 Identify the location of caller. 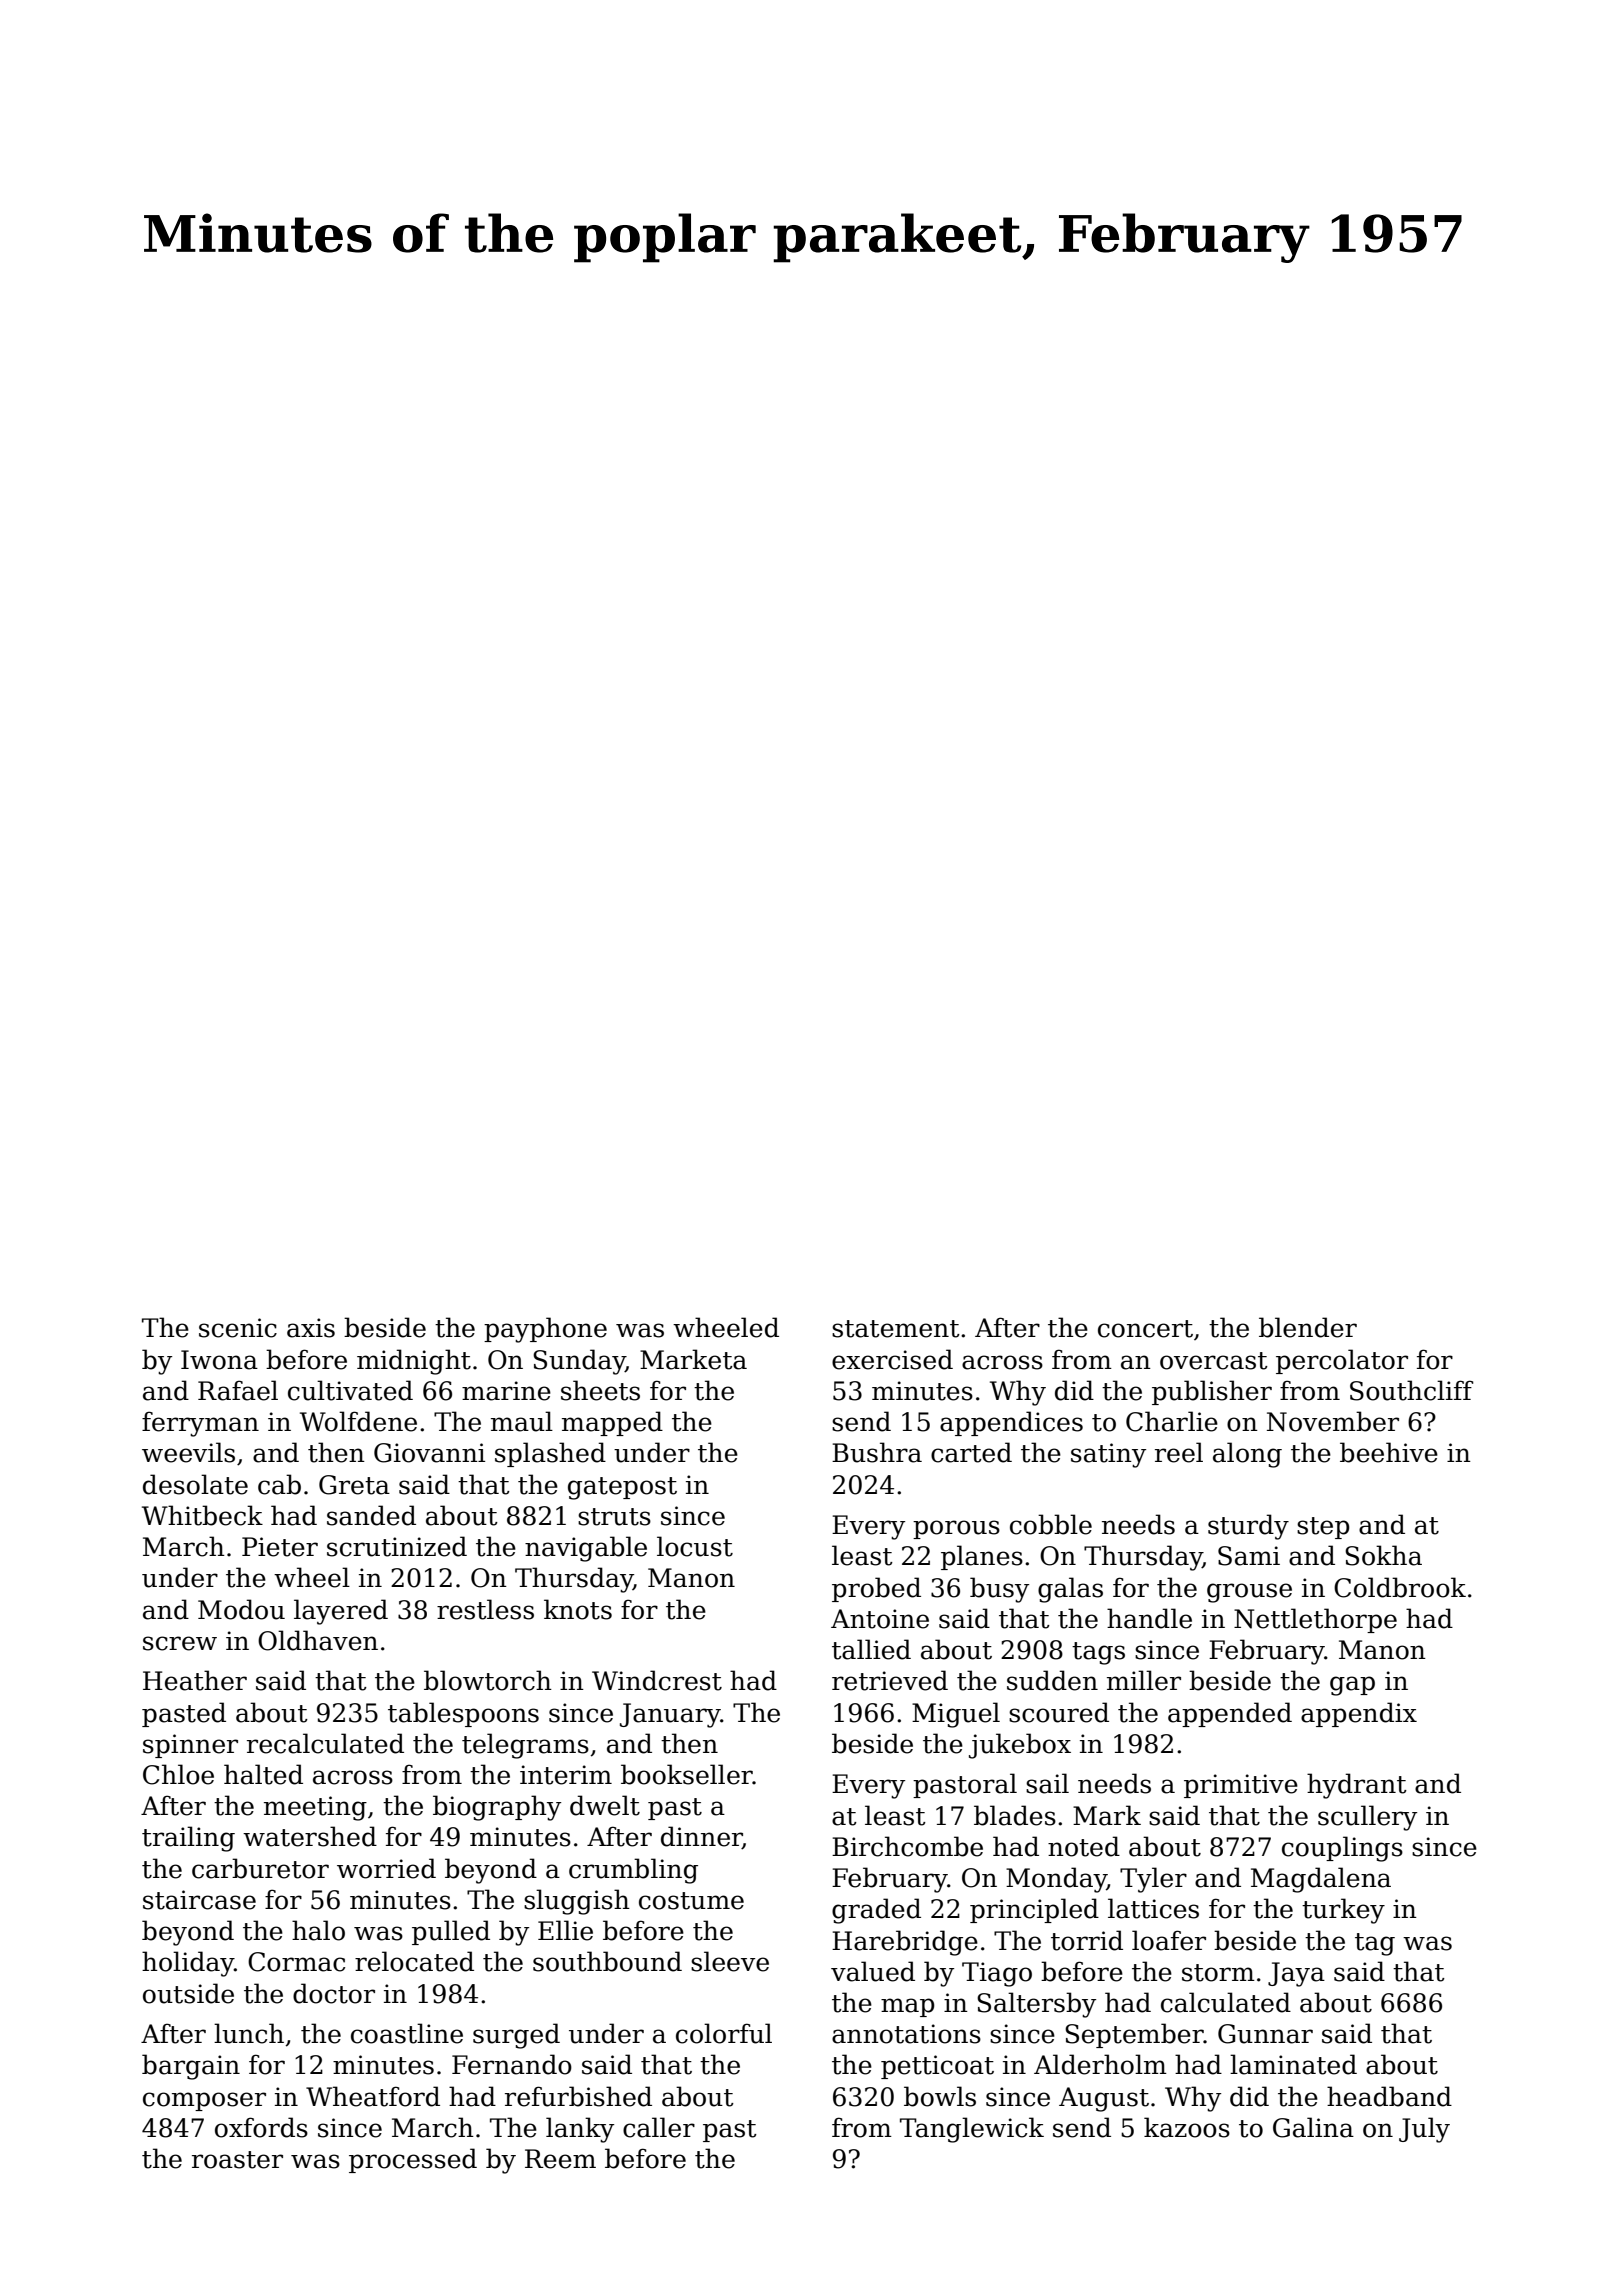
(659, 2127).
